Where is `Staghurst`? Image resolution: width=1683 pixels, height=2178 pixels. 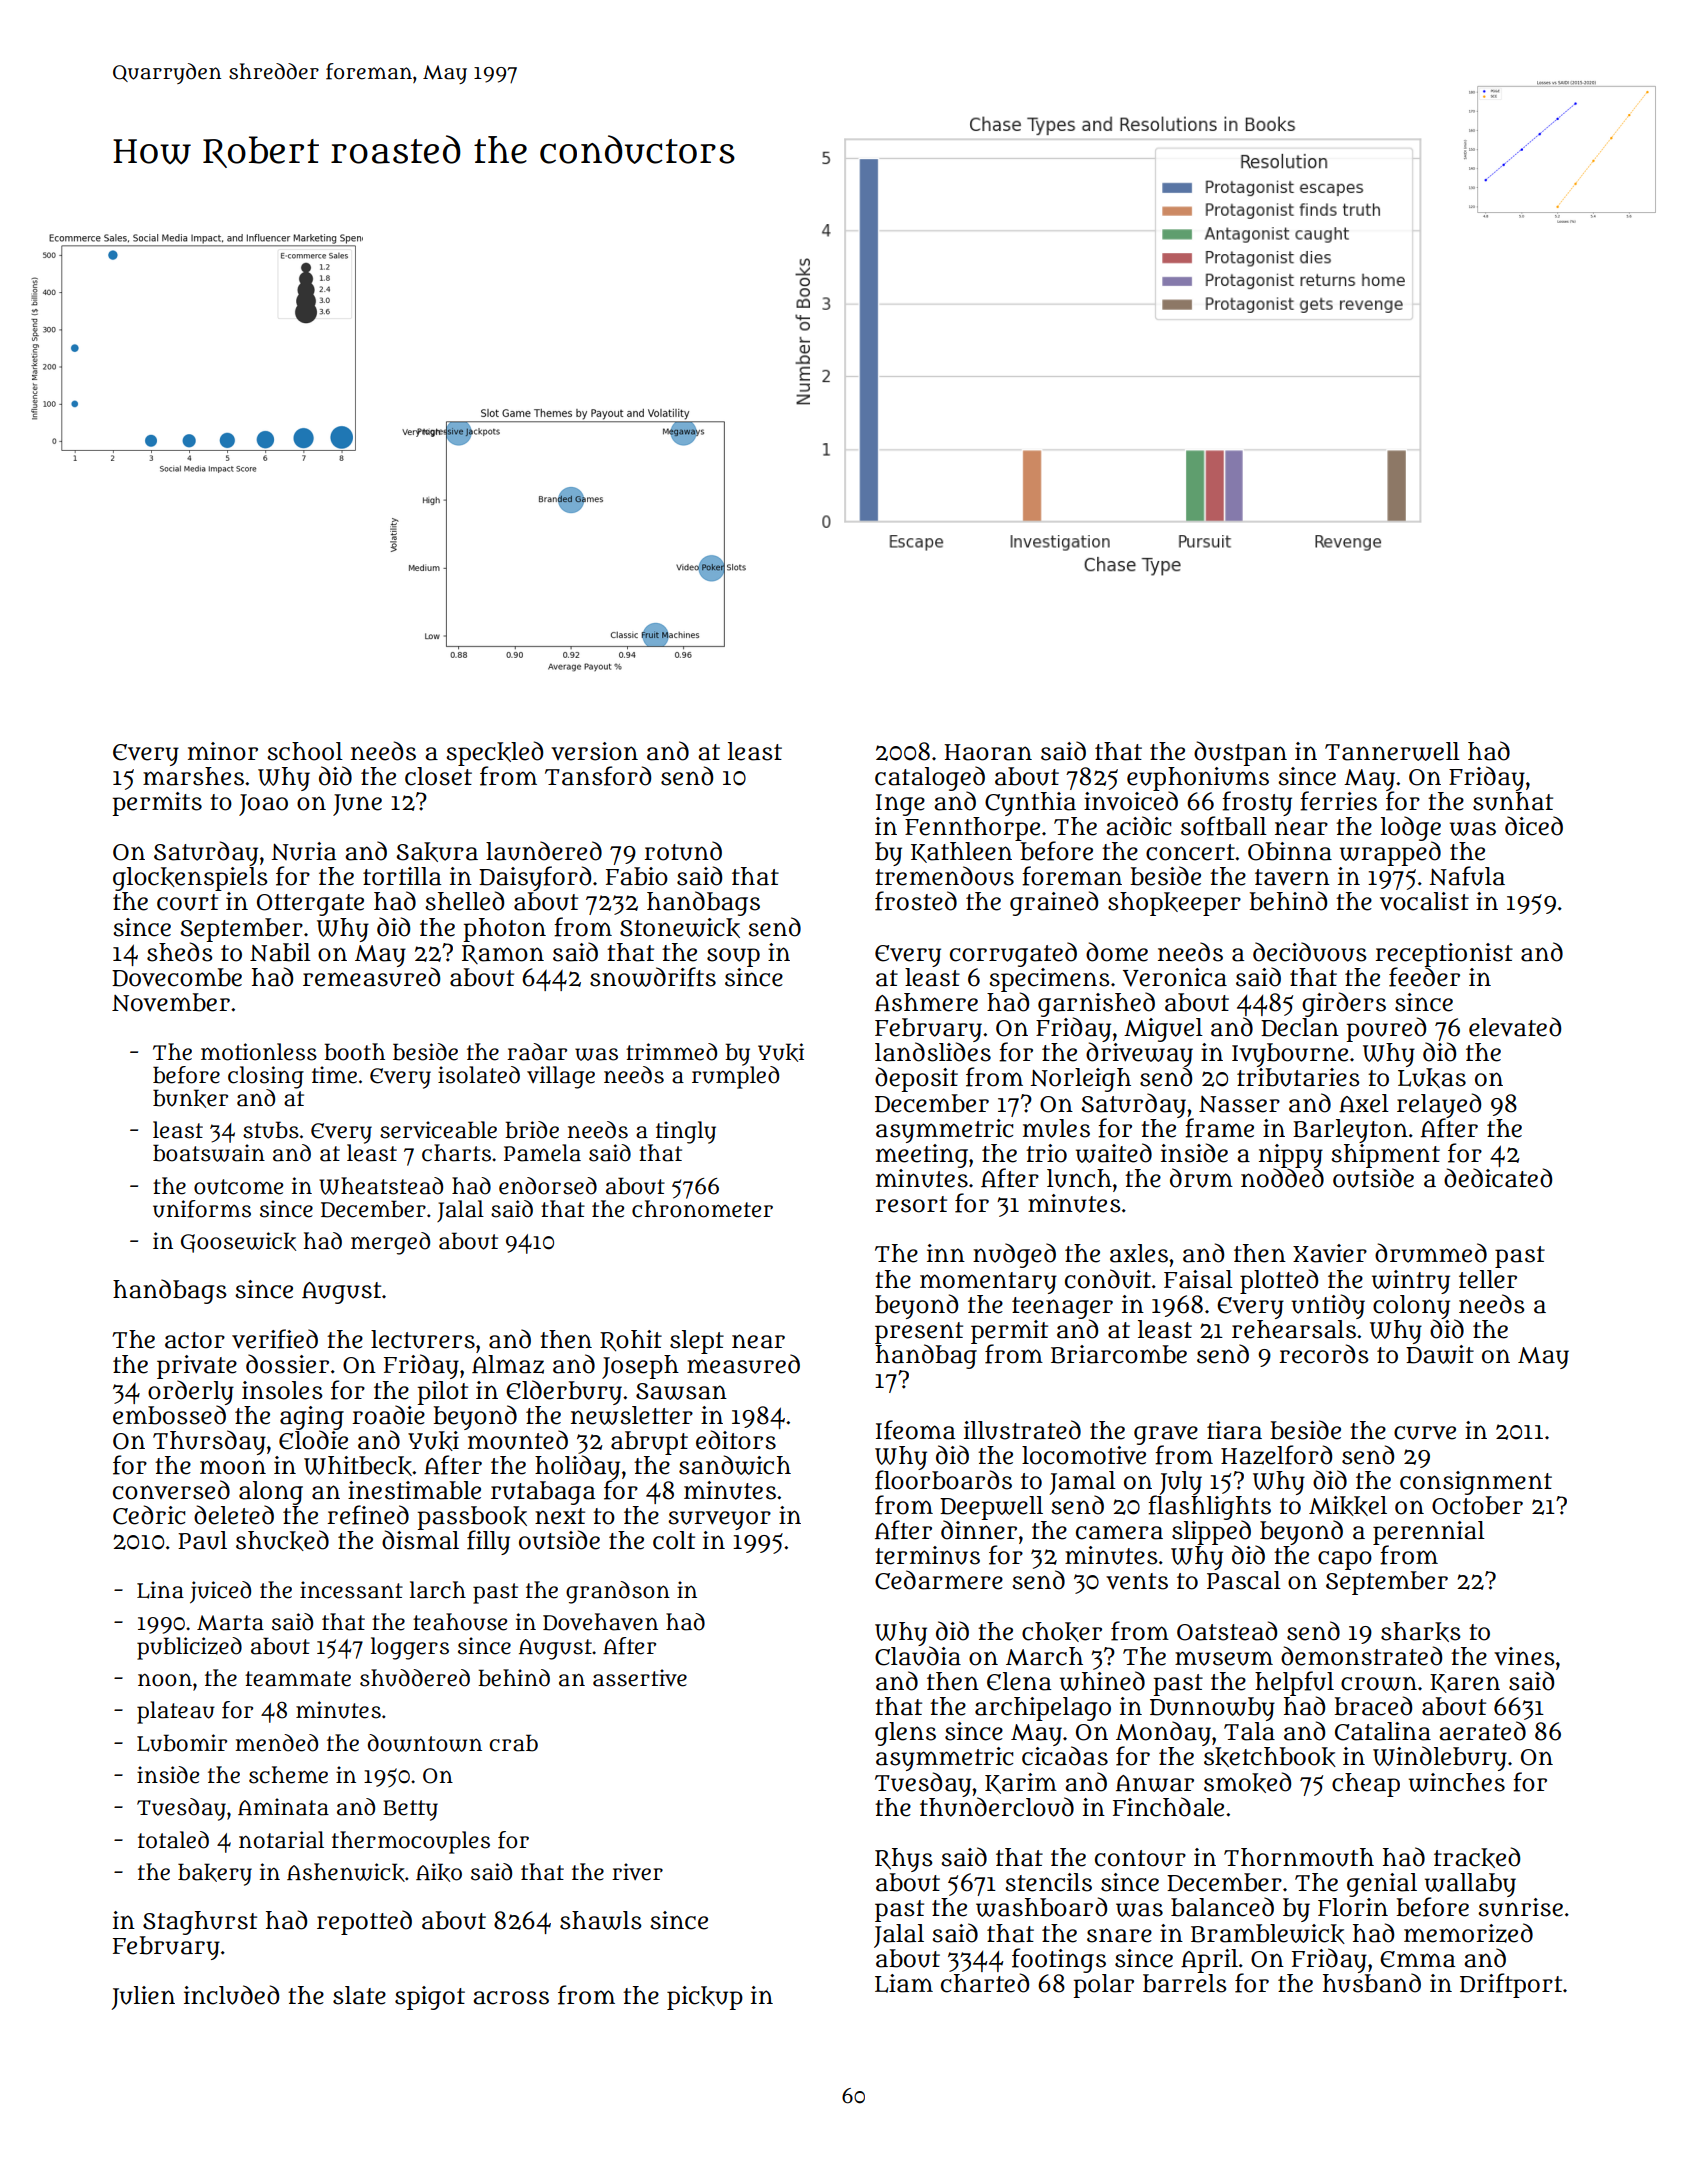 Staghurst is located at coordinates (200, 1923).
